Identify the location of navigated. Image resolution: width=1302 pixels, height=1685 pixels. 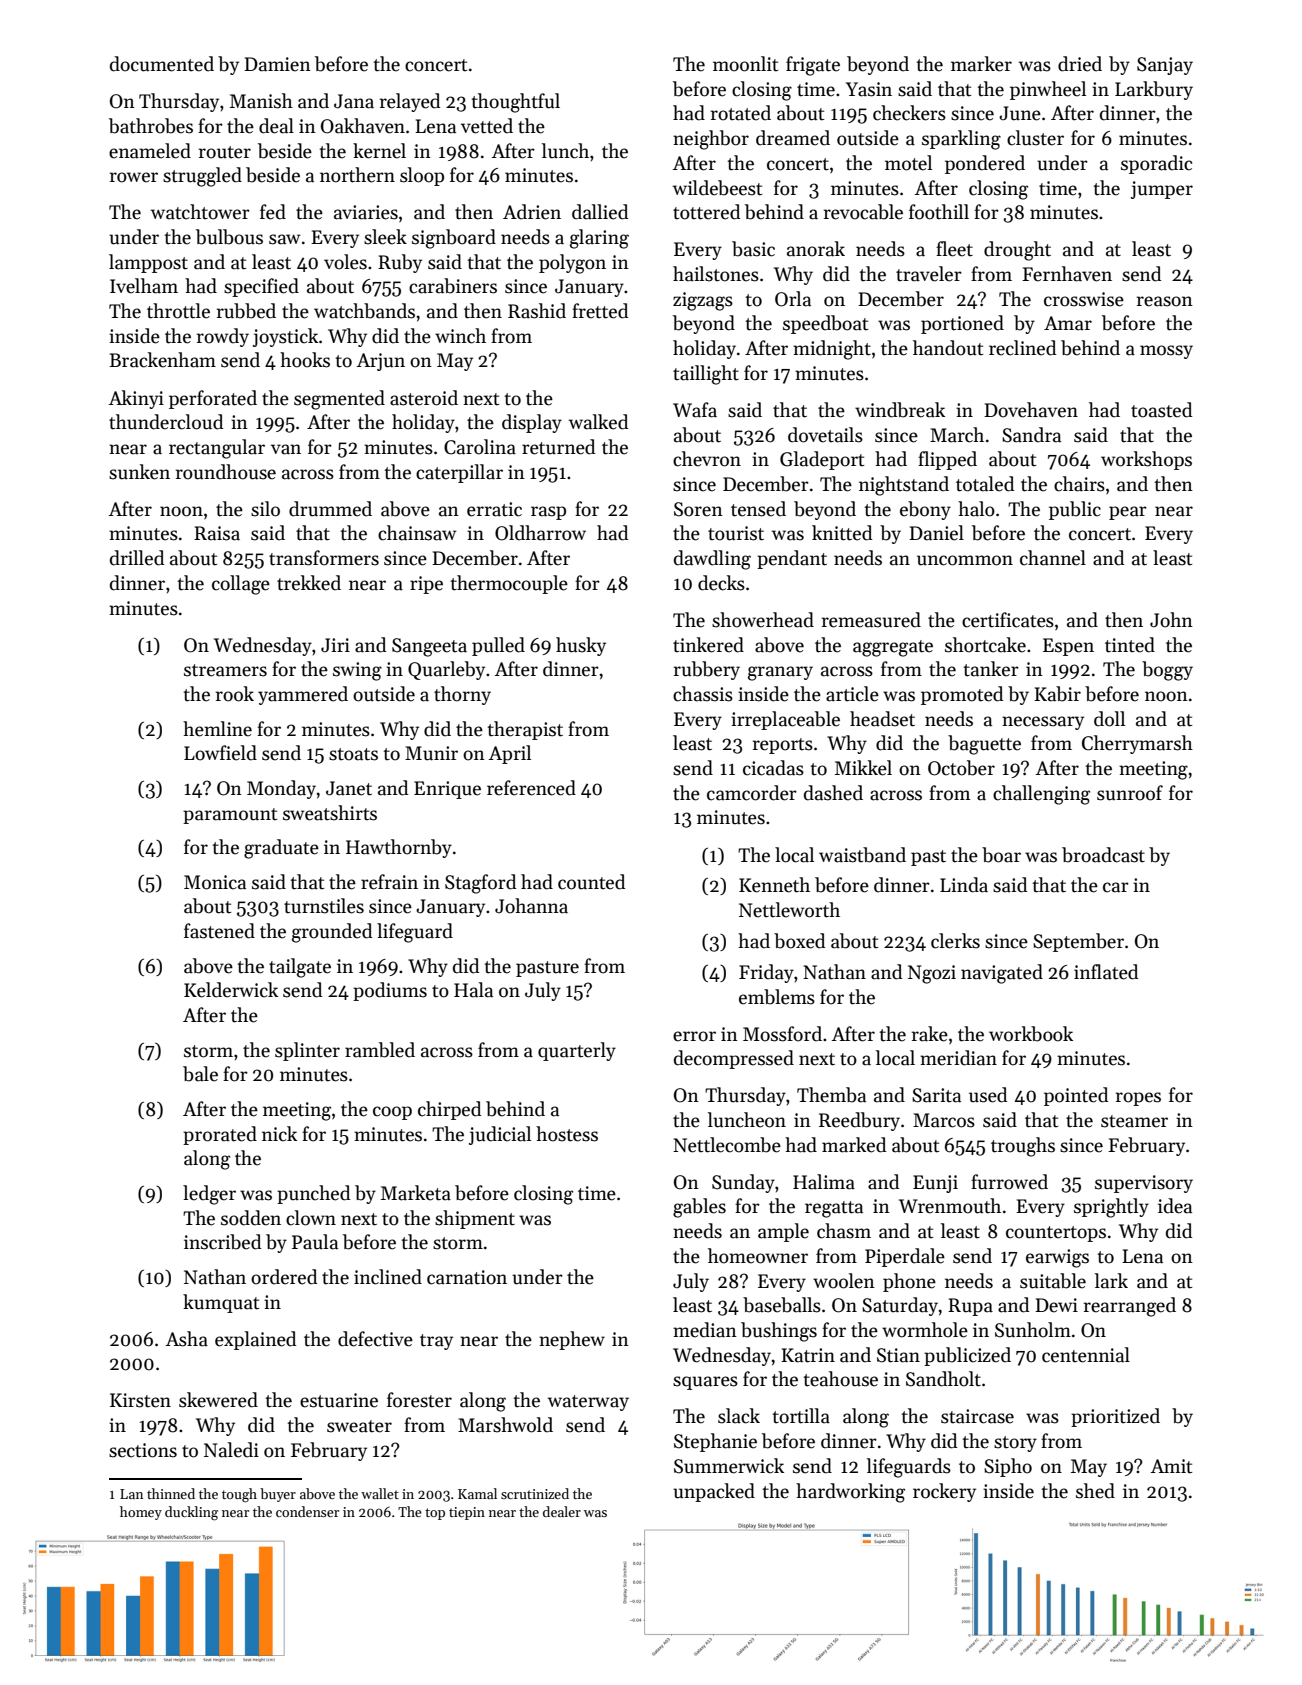
(1002, 974).
